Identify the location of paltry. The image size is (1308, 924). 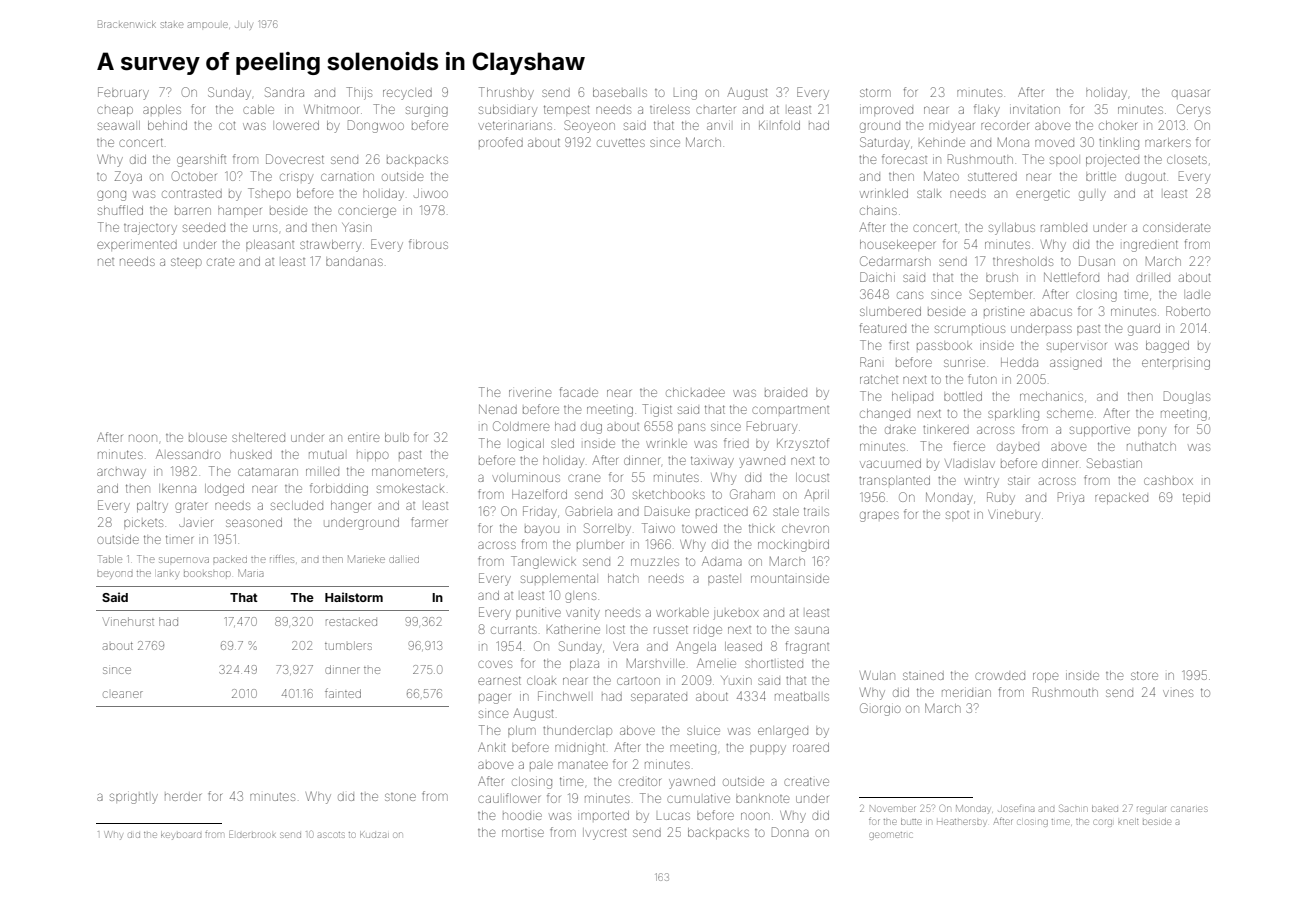
(152, 507).
